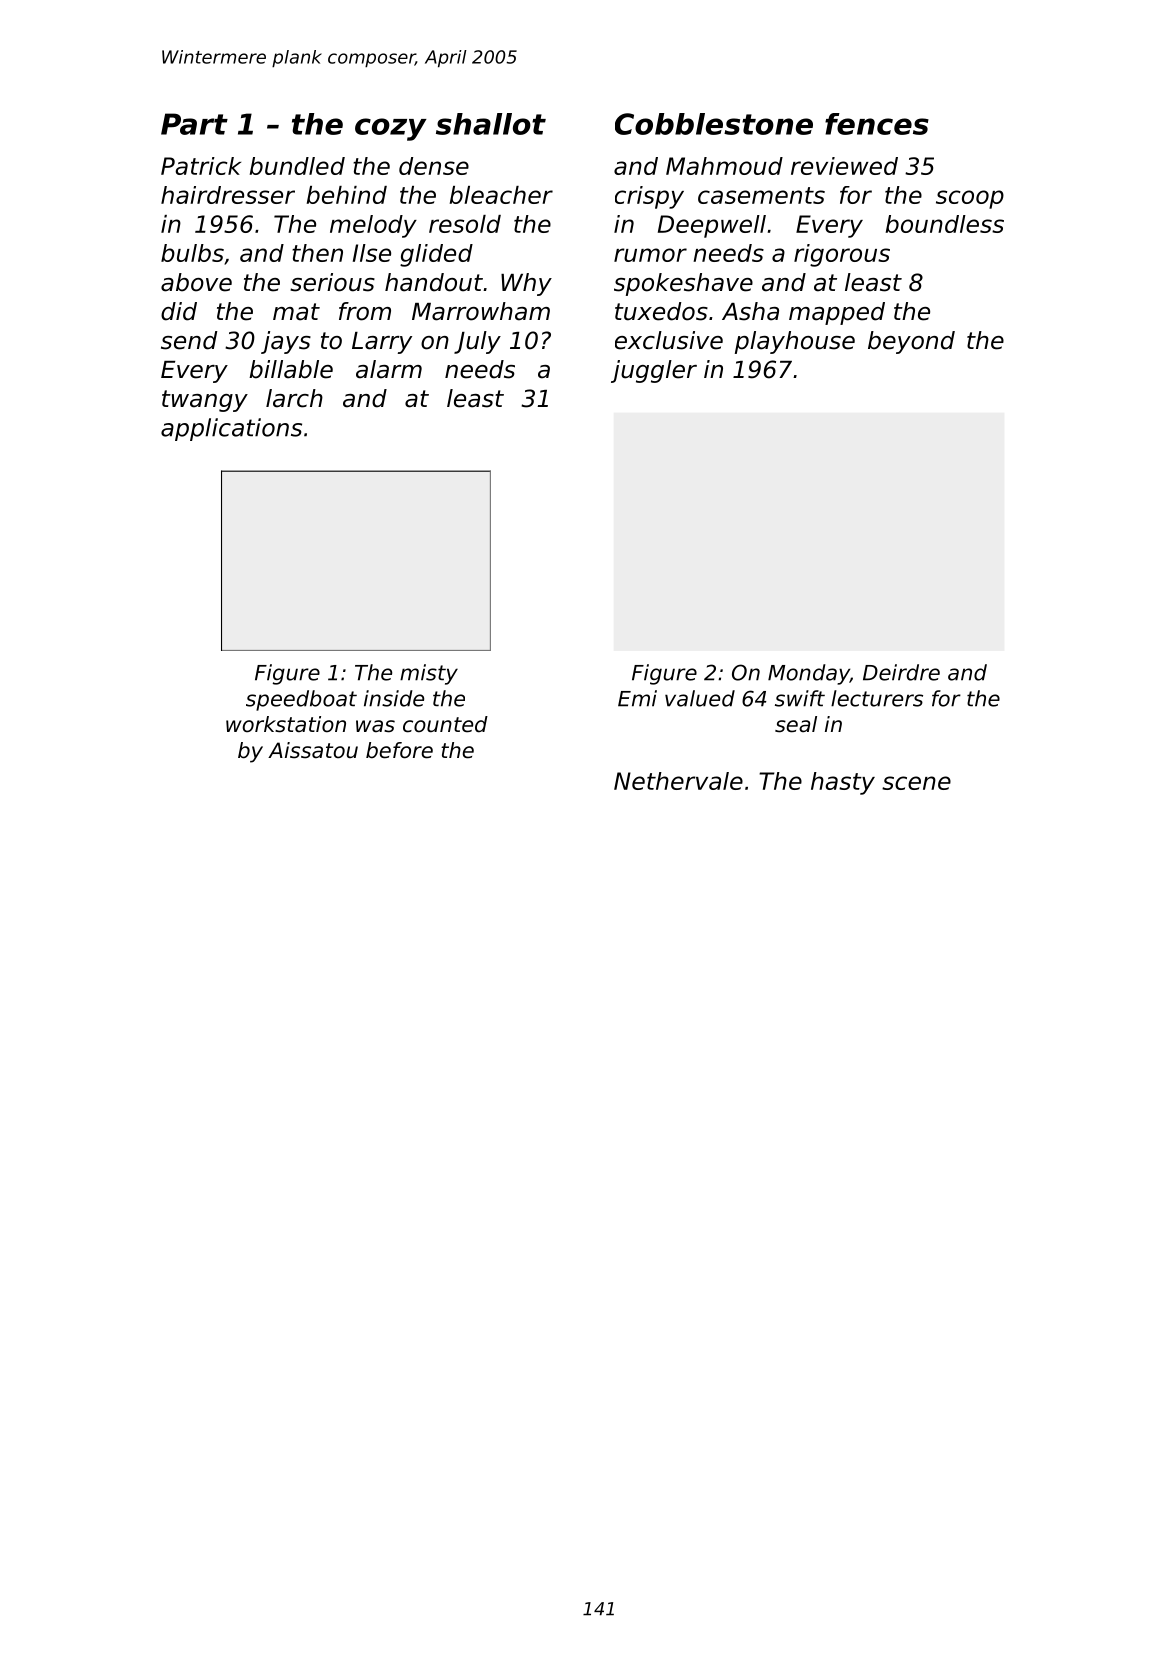  What do you see at coordinates (678, 781) in the page?
I see `Nethervale` at bounding box center [678, 781].
